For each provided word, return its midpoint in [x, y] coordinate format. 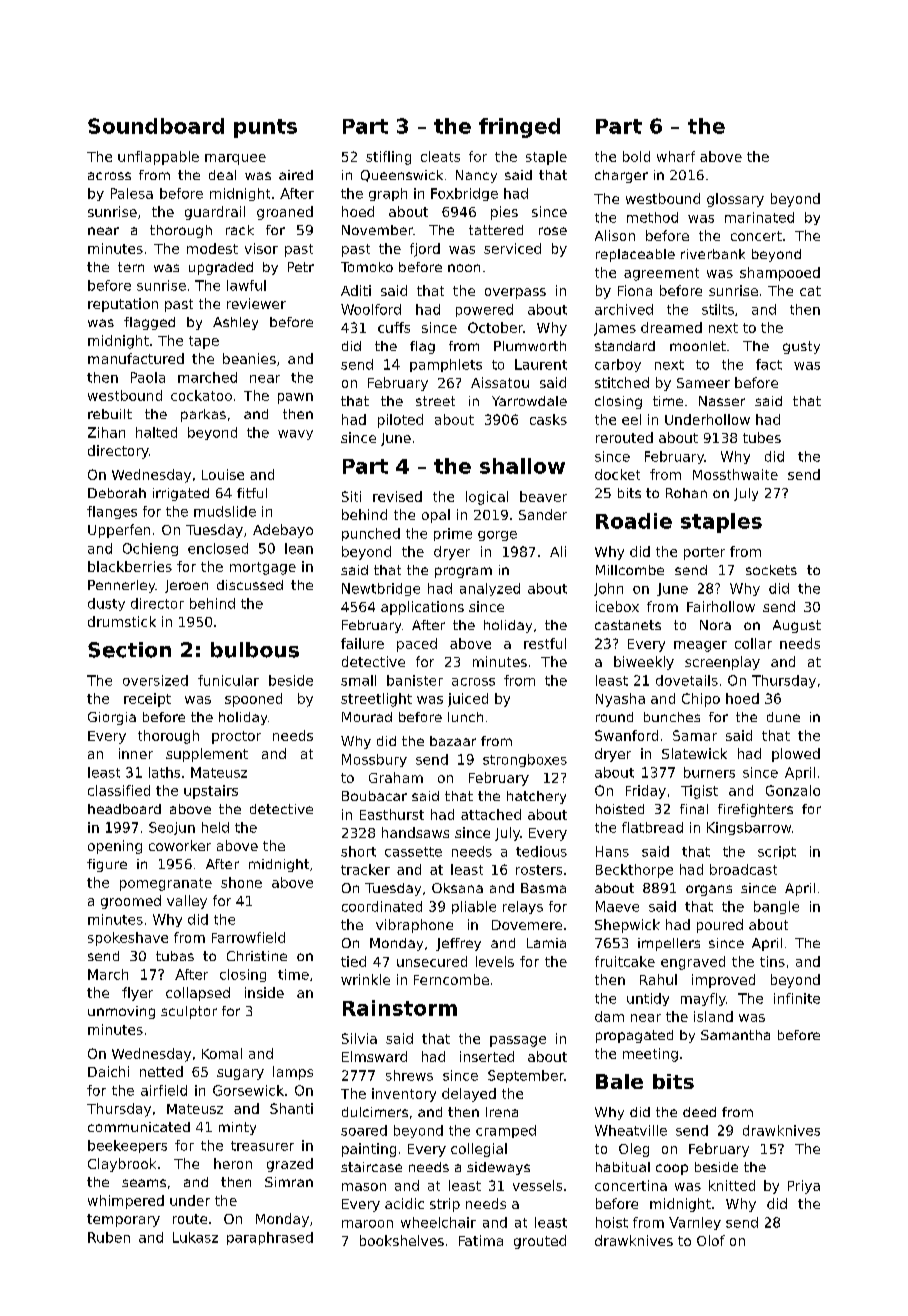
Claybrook [122, 1165]
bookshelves [402, 1240]
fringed [519, 128]
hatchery [536, 797]
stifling [388, 158]
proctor [236, 737]
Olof [711, 1240]
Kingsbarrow [749, 828]
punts [265, 128]
